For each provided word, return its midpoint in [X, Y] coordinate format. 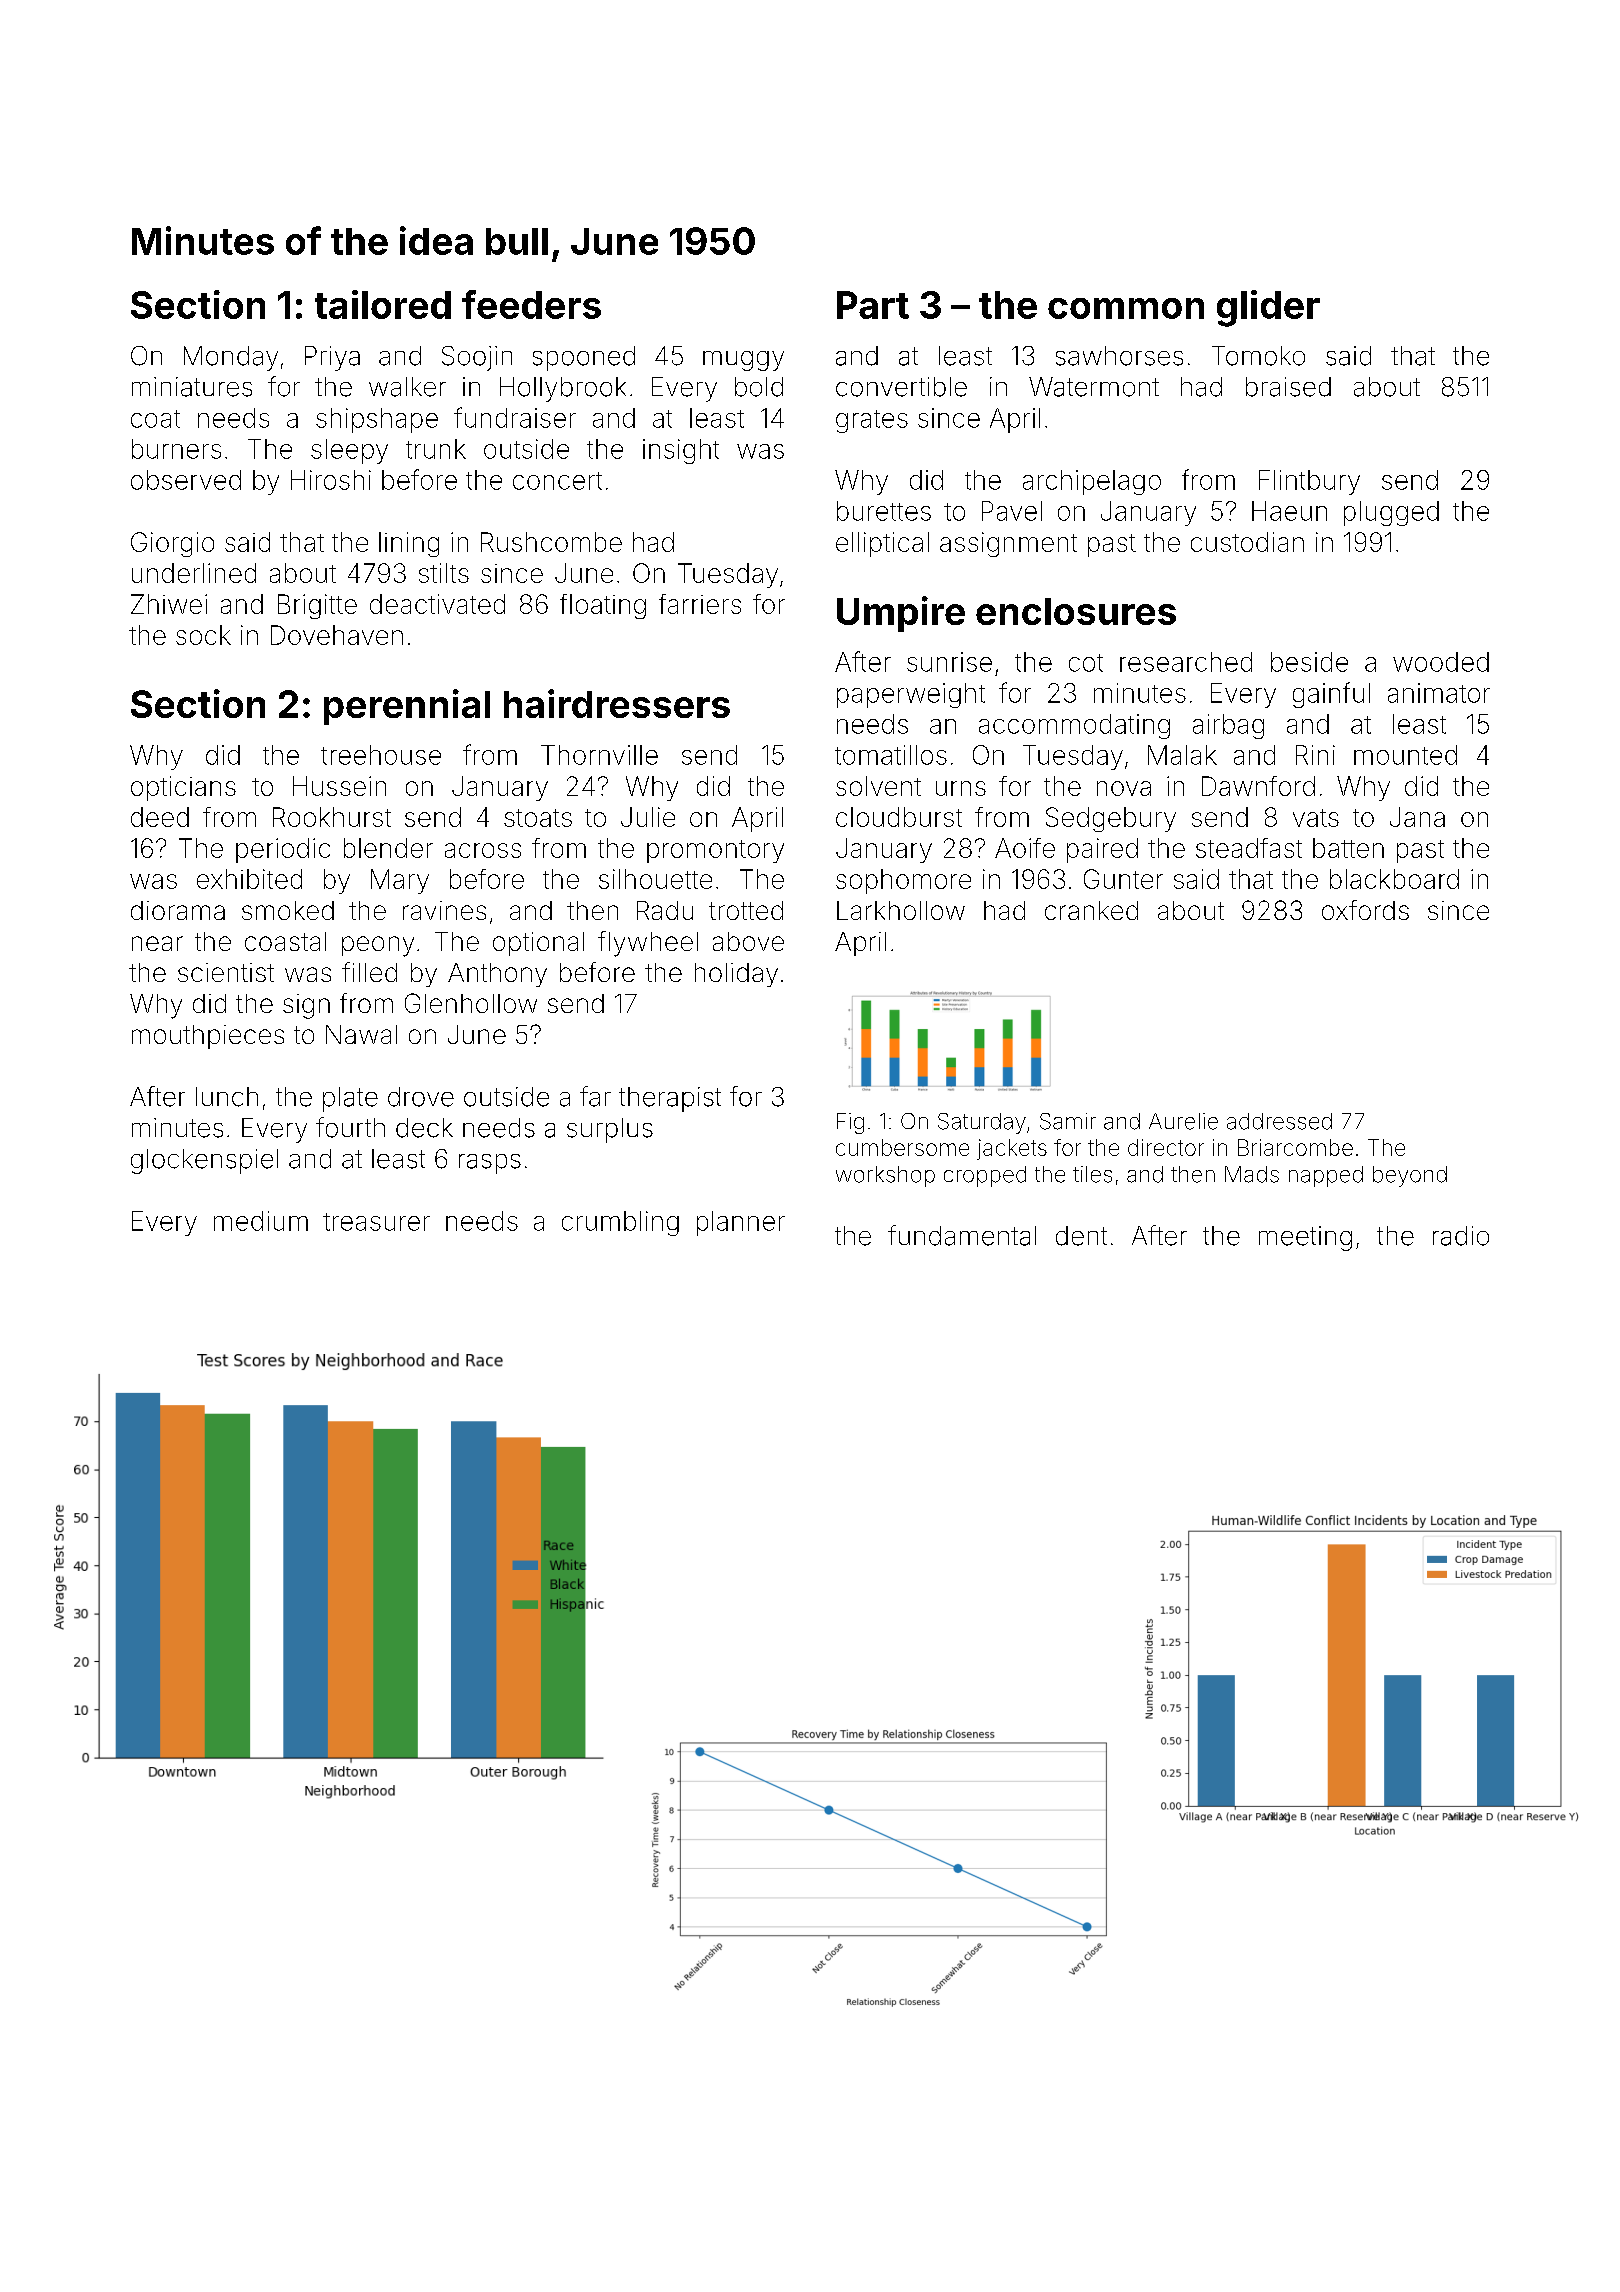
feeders [531, 304]
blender [388, 848]
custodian [1247, 542]
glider [1268, 308]
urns [961, 788]
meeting [1305, 1238]
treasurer [376, 1222]
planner [741, 1223]
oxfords [1365, 910]
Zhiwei [169, 604]
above [748, 941]
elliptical [882, 544]
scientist [226, 972]
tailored [383, 304]
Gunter [1123, 879]
